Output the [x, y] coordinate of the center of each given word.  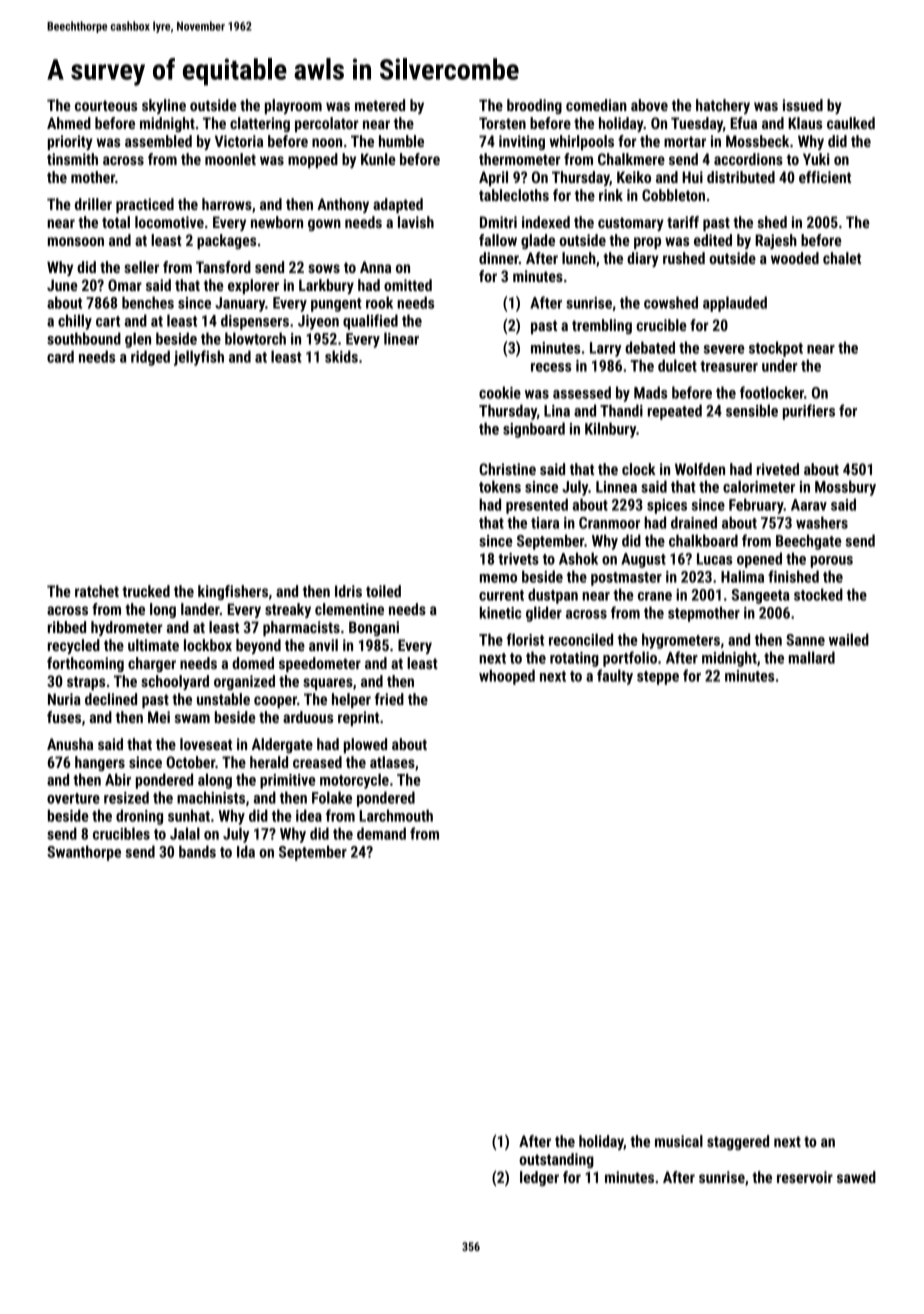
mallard [812, 657]
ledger [539, 1178]
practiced [145, 205]
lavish [416, 222]
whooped [507, 677]
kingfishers [233, 592]
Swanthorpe [84, 853]
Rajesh [776, 241]
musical [679, 1141]
